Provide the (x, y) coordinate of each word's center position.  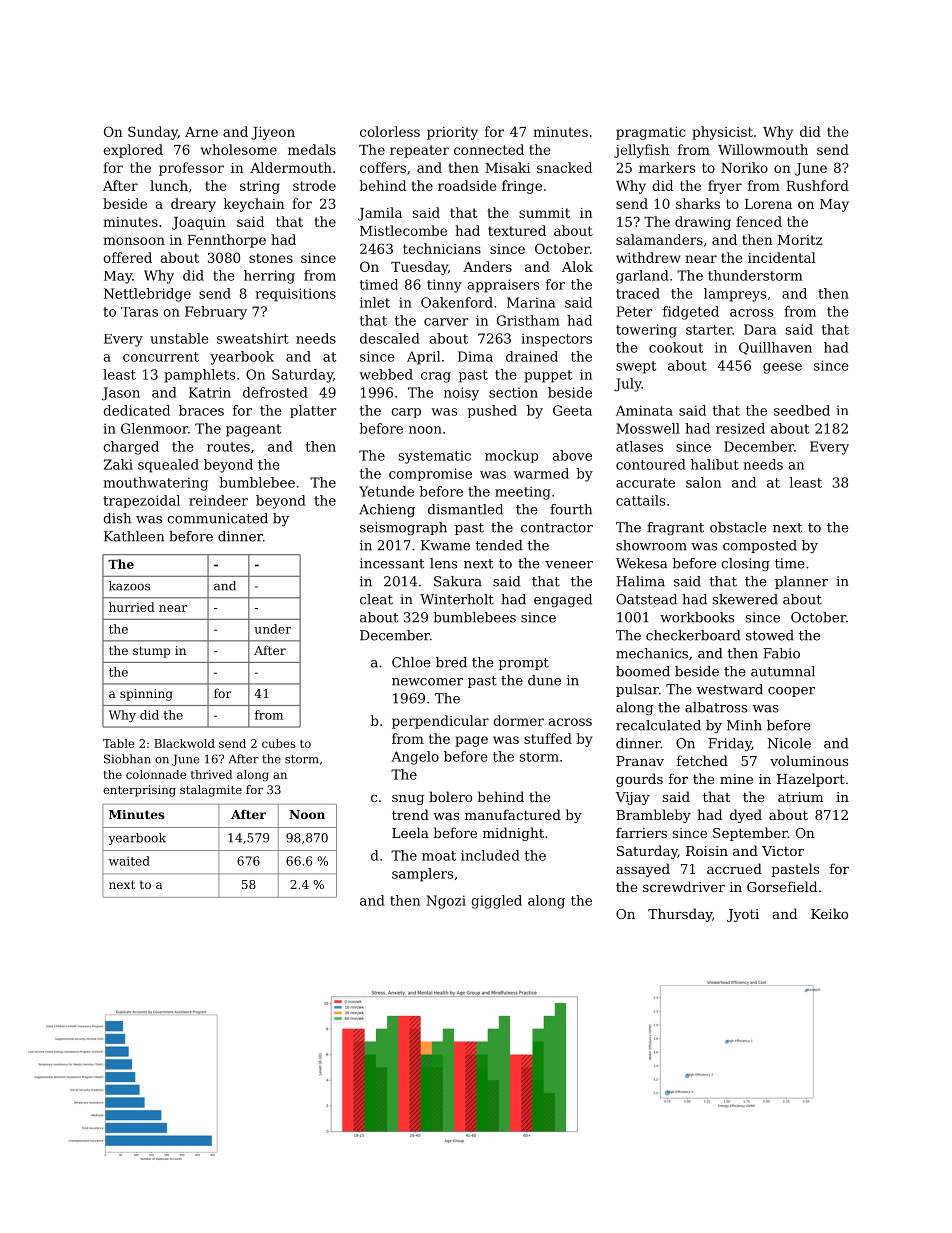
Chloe (411, 662)
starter (709, 330)
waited (129, 861)
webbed (386, 374)
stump (151, 652)
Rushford (817, 185)
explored (133, 151)
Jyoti (743, 915)
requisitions (295, 295)
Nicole (789, 743)
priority (452, 133)
